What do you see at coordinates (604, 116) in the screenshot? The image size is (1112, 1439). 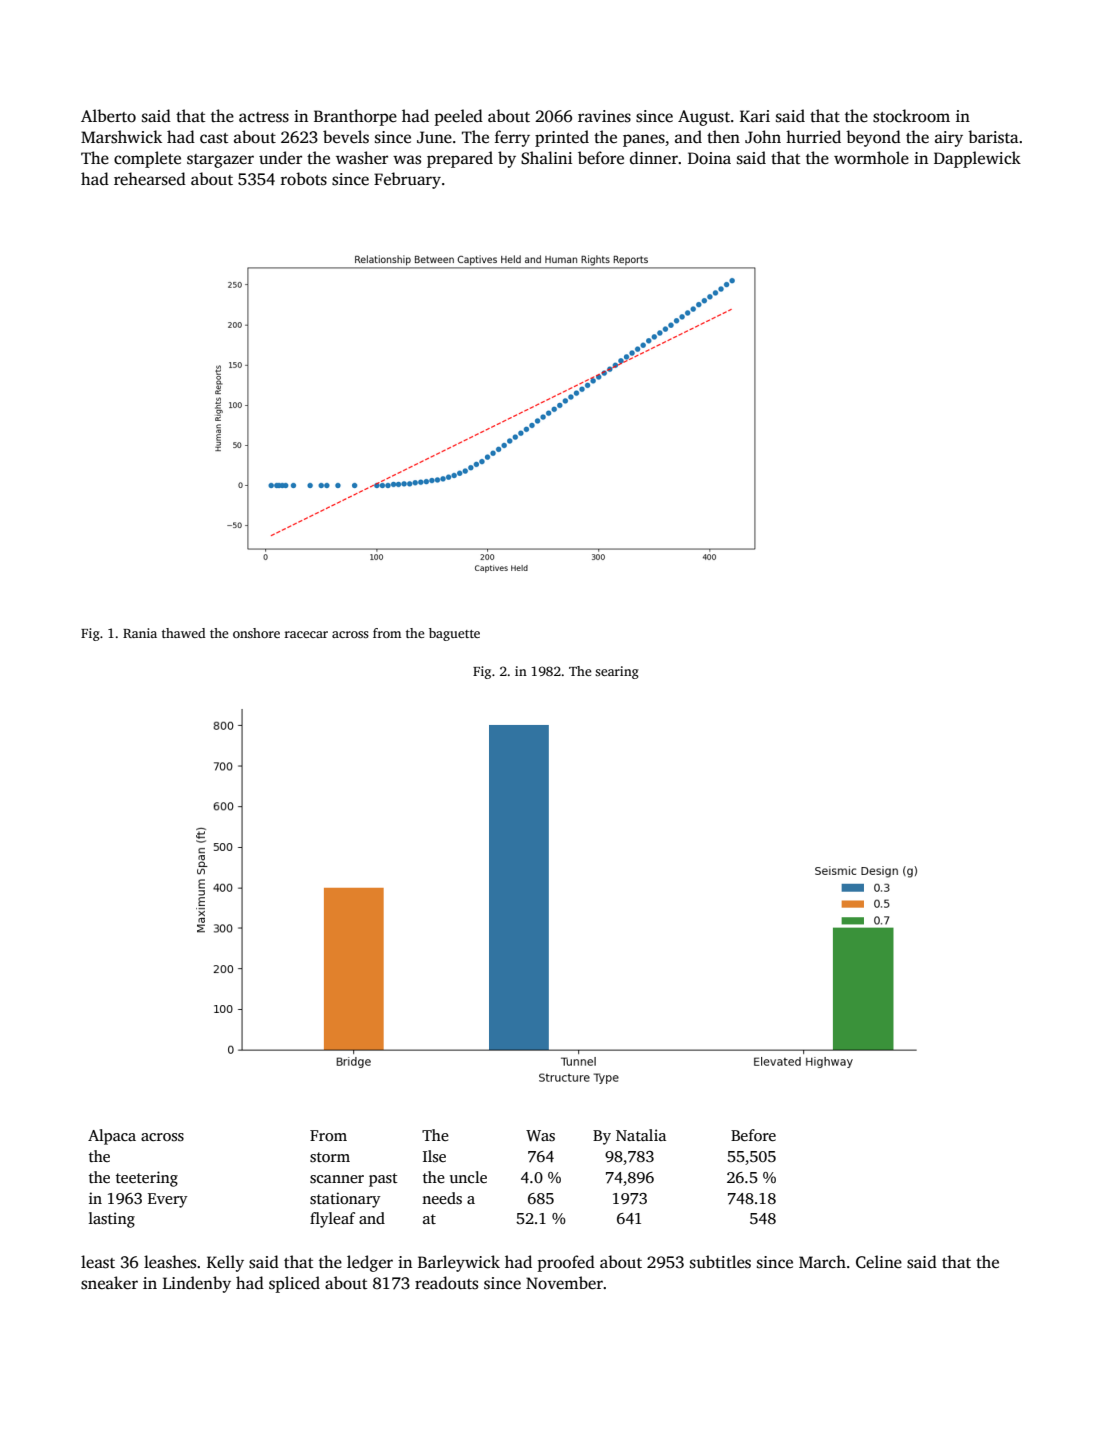 I see `ravines` at bounding box center [604, 116].
